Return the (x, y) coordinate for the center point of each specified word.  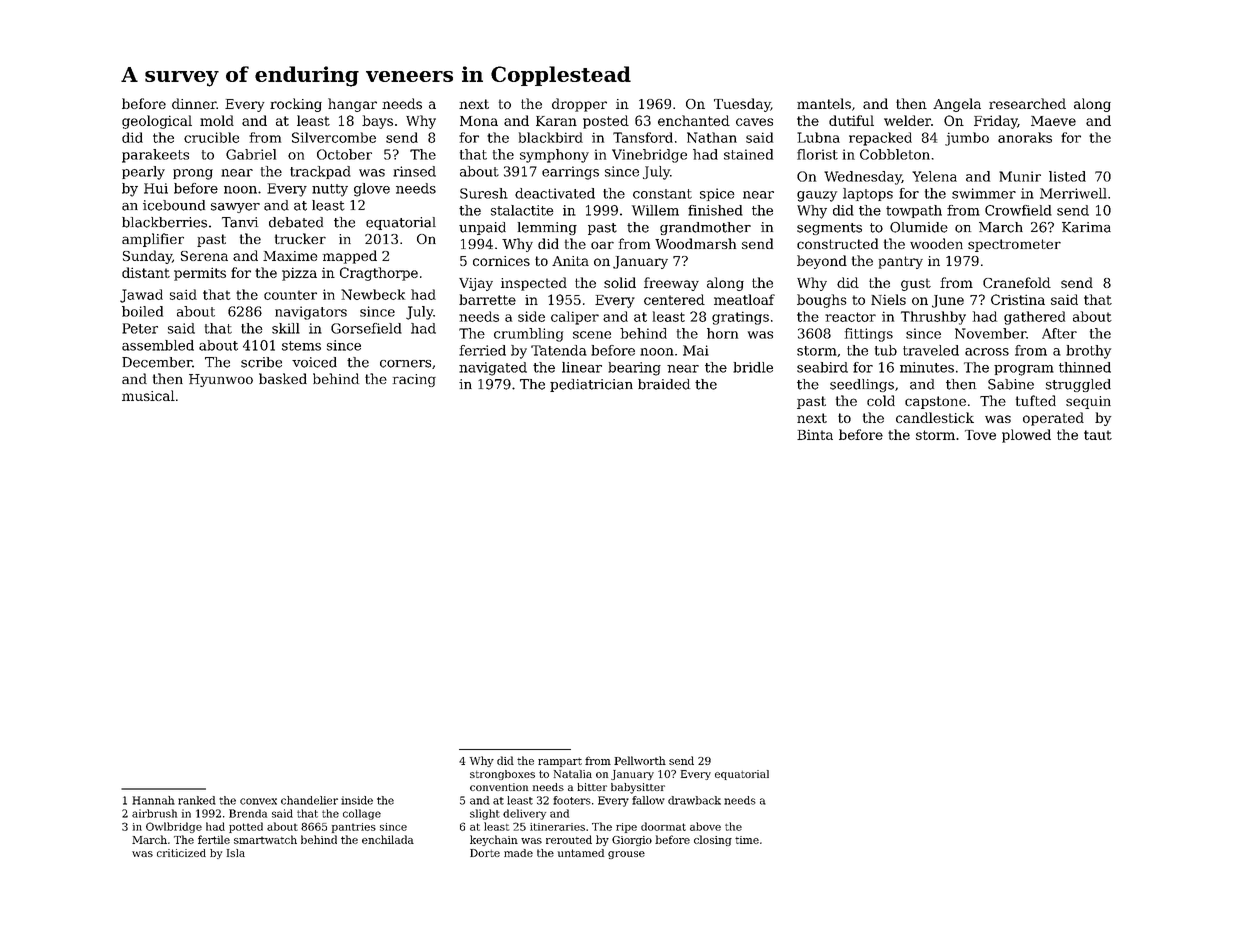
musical (148, 395)
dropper (579, 105)
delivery (524, 814)
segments (829, 229)
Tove (980, 435)
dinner (194, 103)
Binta (815, 434)
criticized (181, 853)
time (747, 840)
